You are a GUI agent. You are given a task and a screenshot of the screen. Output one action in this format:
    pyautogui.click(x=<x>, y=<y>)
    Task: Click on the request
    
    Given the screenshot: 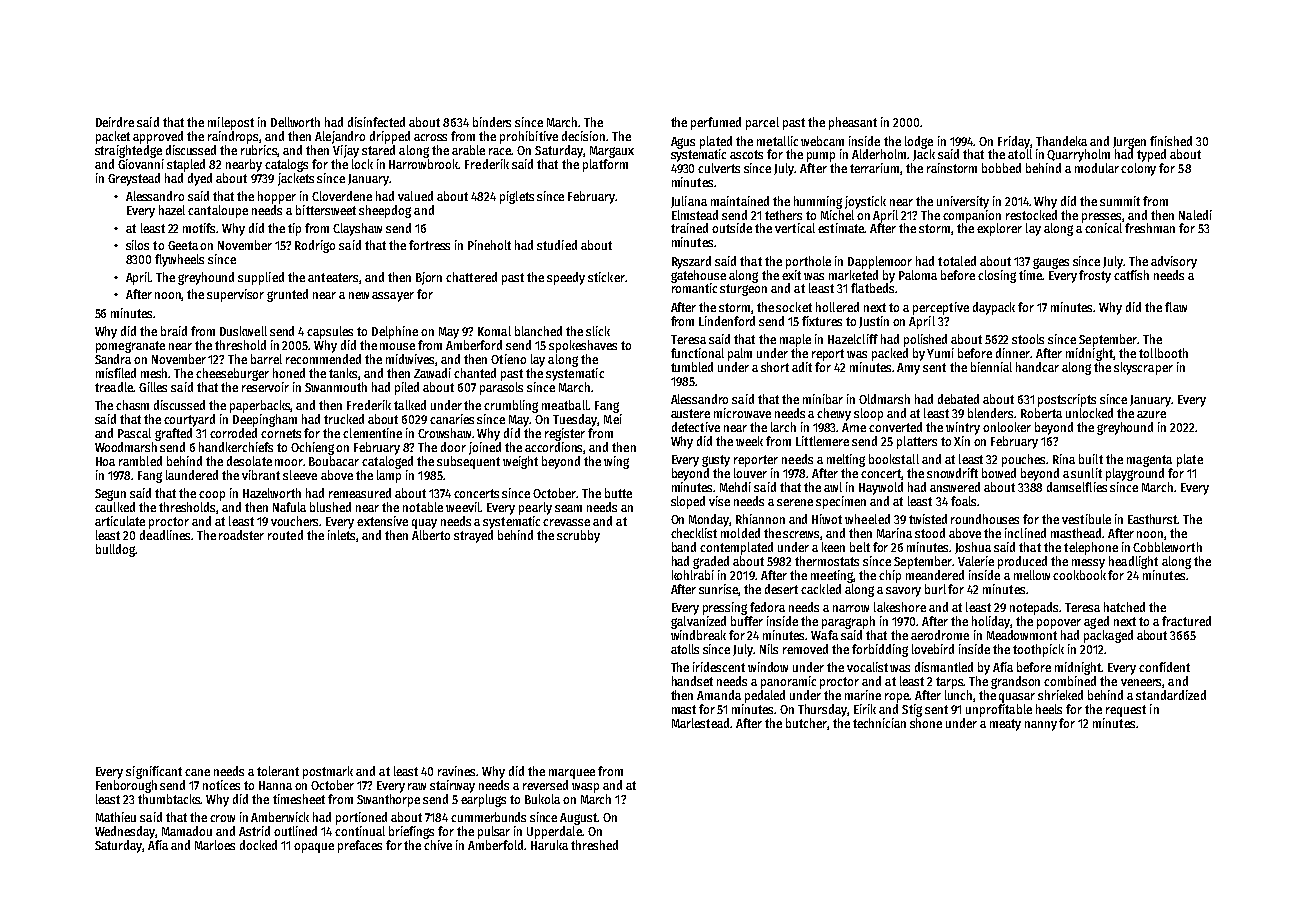 What is the action you would take?
    pyautogui.click(x=1126, y=711)
